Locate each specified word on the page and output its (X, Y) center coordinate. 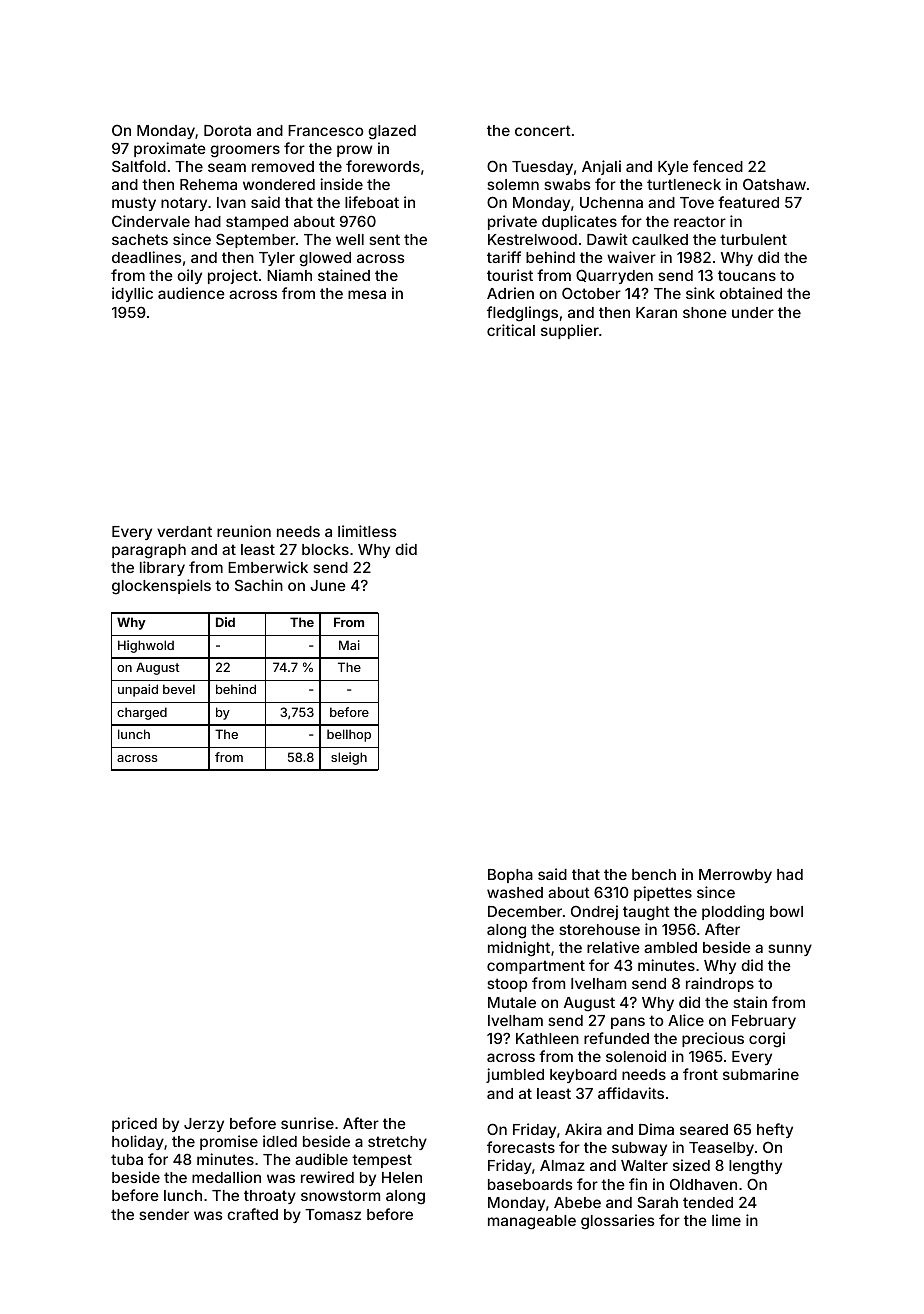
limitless (367, 531)
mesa (367, 294)
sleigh (349, 758)
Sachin (259, 585)
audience (191, 293)
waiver (631, 257)
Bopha (510, 876)
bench (654, 874)
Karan (656, 312)
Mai (349, 645)
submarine (761, 1074)
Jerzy (204, 1125)
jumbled (515, 1075)
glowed (325, 259)
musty (134, 204)
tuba (127, 1159)
